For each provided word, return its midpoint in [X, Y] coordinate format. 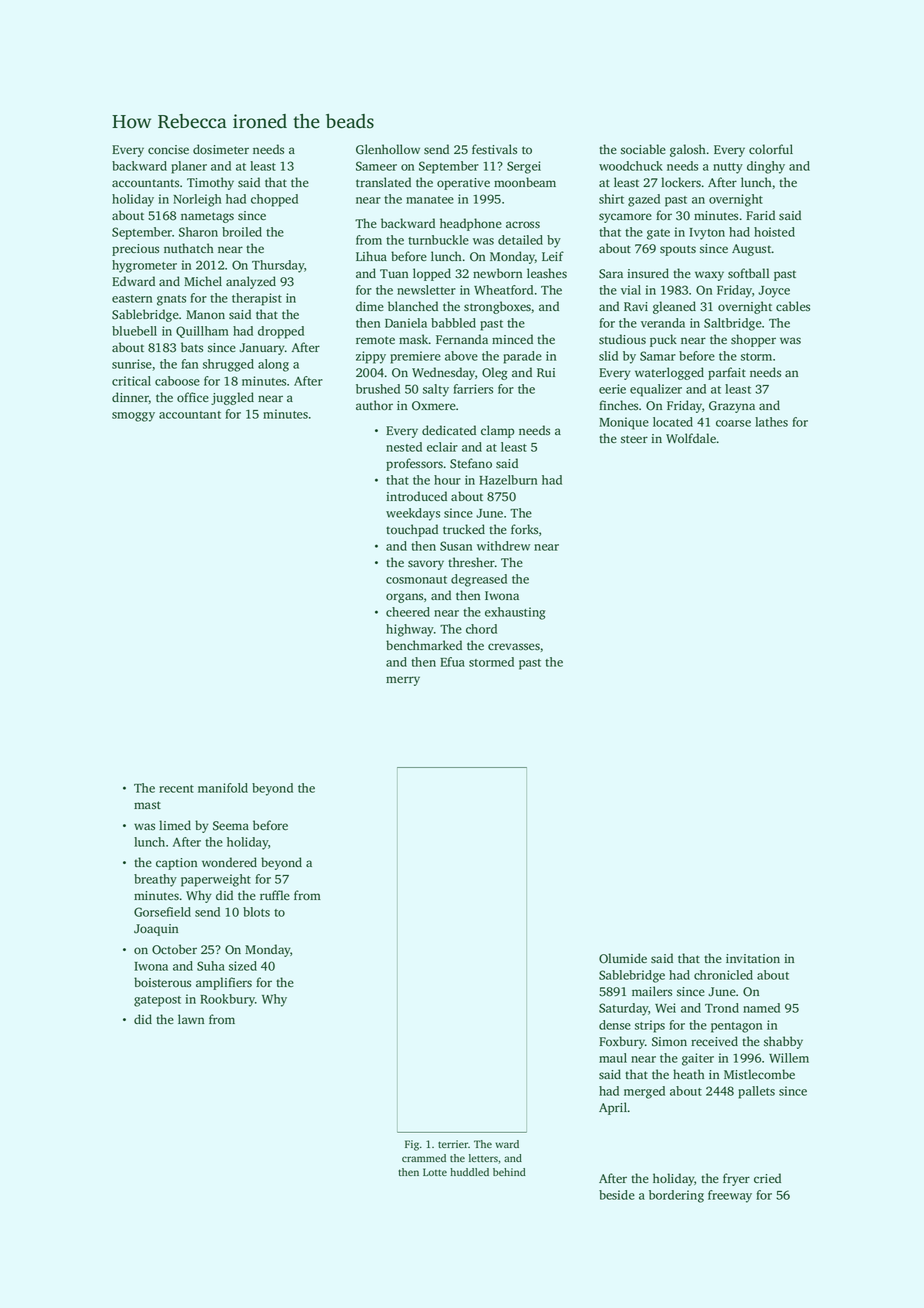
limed [175, 825]
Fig [412, 1145]
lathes [771, 422]
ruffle [275, 895]
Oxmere [434, 406]
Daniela [406, 323]
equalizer [656, 390]
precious [135, 250]
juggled [232, 398]
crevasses [514, 647]
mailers [652, 991]
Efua [452, 662]
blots [256, 912]
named [761, 1008]
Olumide [623, 958]
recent [176, 789]
